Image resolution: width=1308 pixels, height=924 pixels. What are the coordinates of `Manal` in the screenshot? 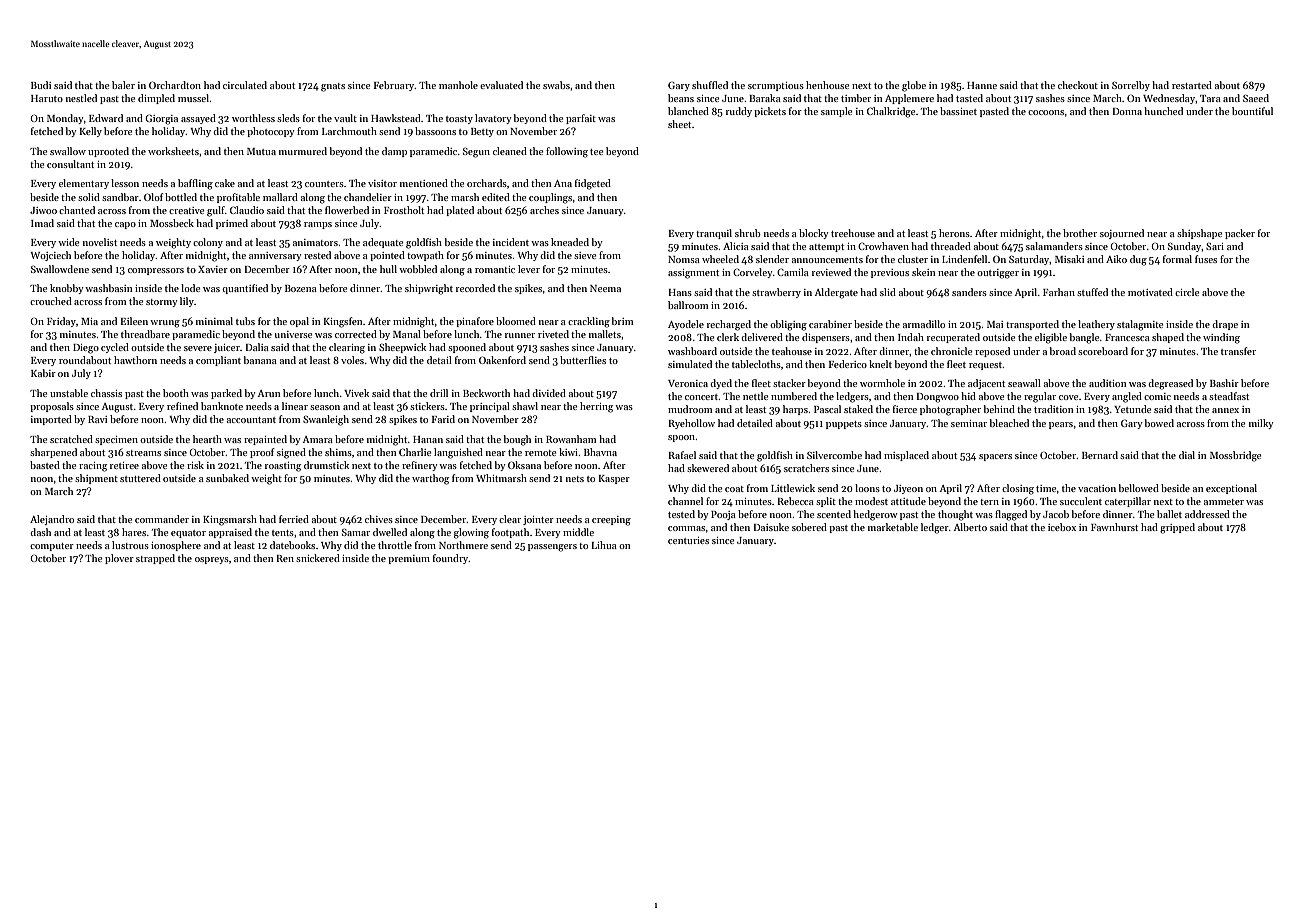 It's located at (407, 334).
